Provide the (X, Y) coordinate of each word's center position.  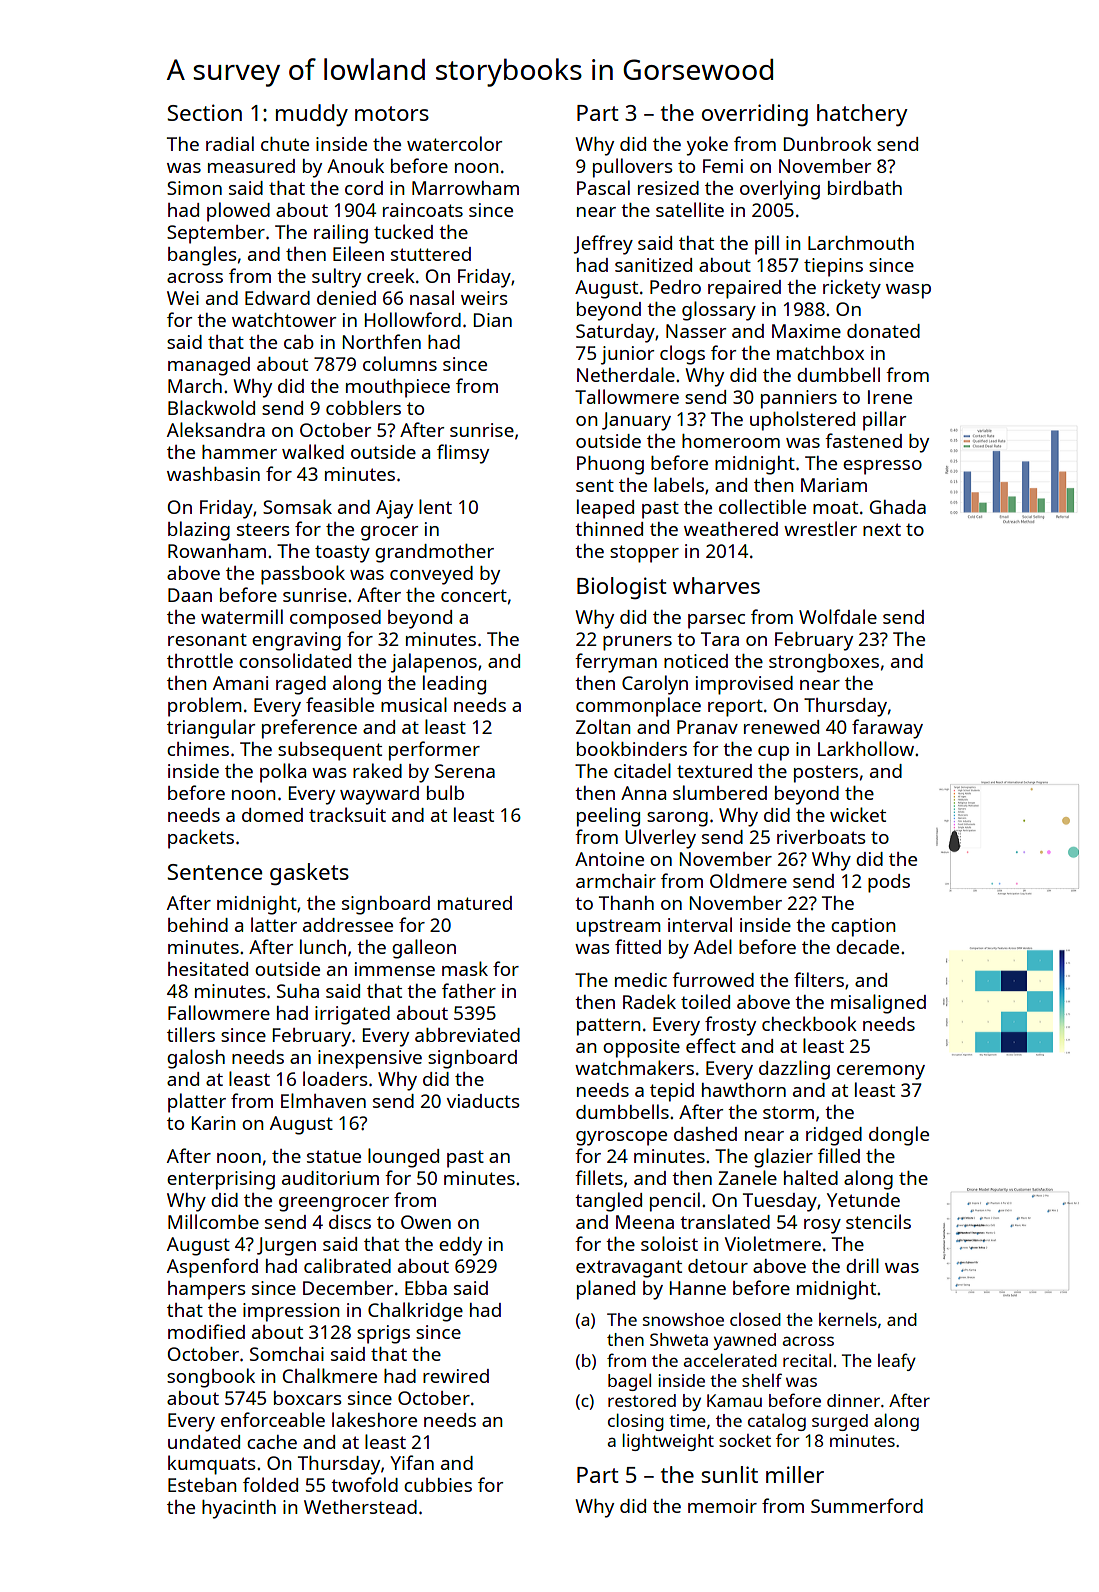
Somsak (297, 506)
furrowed (713, 979)
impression (291, 1312)
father (469, 990)
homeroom (731, 441)
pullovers (633, 168)
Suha (298, 991)
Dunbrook (828, 143)
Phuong (610, 465)
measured (251, 166)
